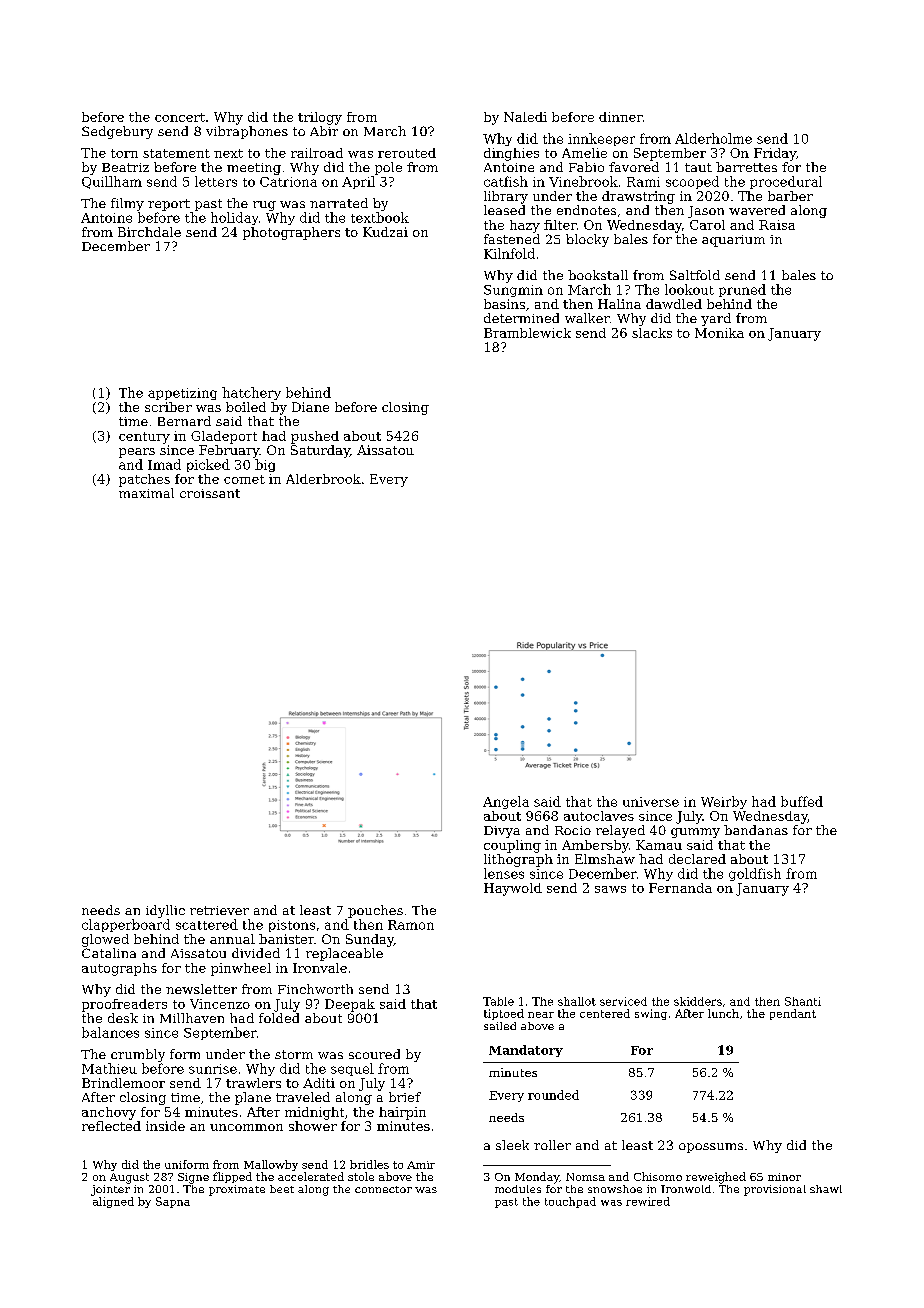 The height and width of the page is (1308, 924). What do you see at coordinates (755, 874) in the page?
I see `goldfish` at bounding box center [755, 874].
